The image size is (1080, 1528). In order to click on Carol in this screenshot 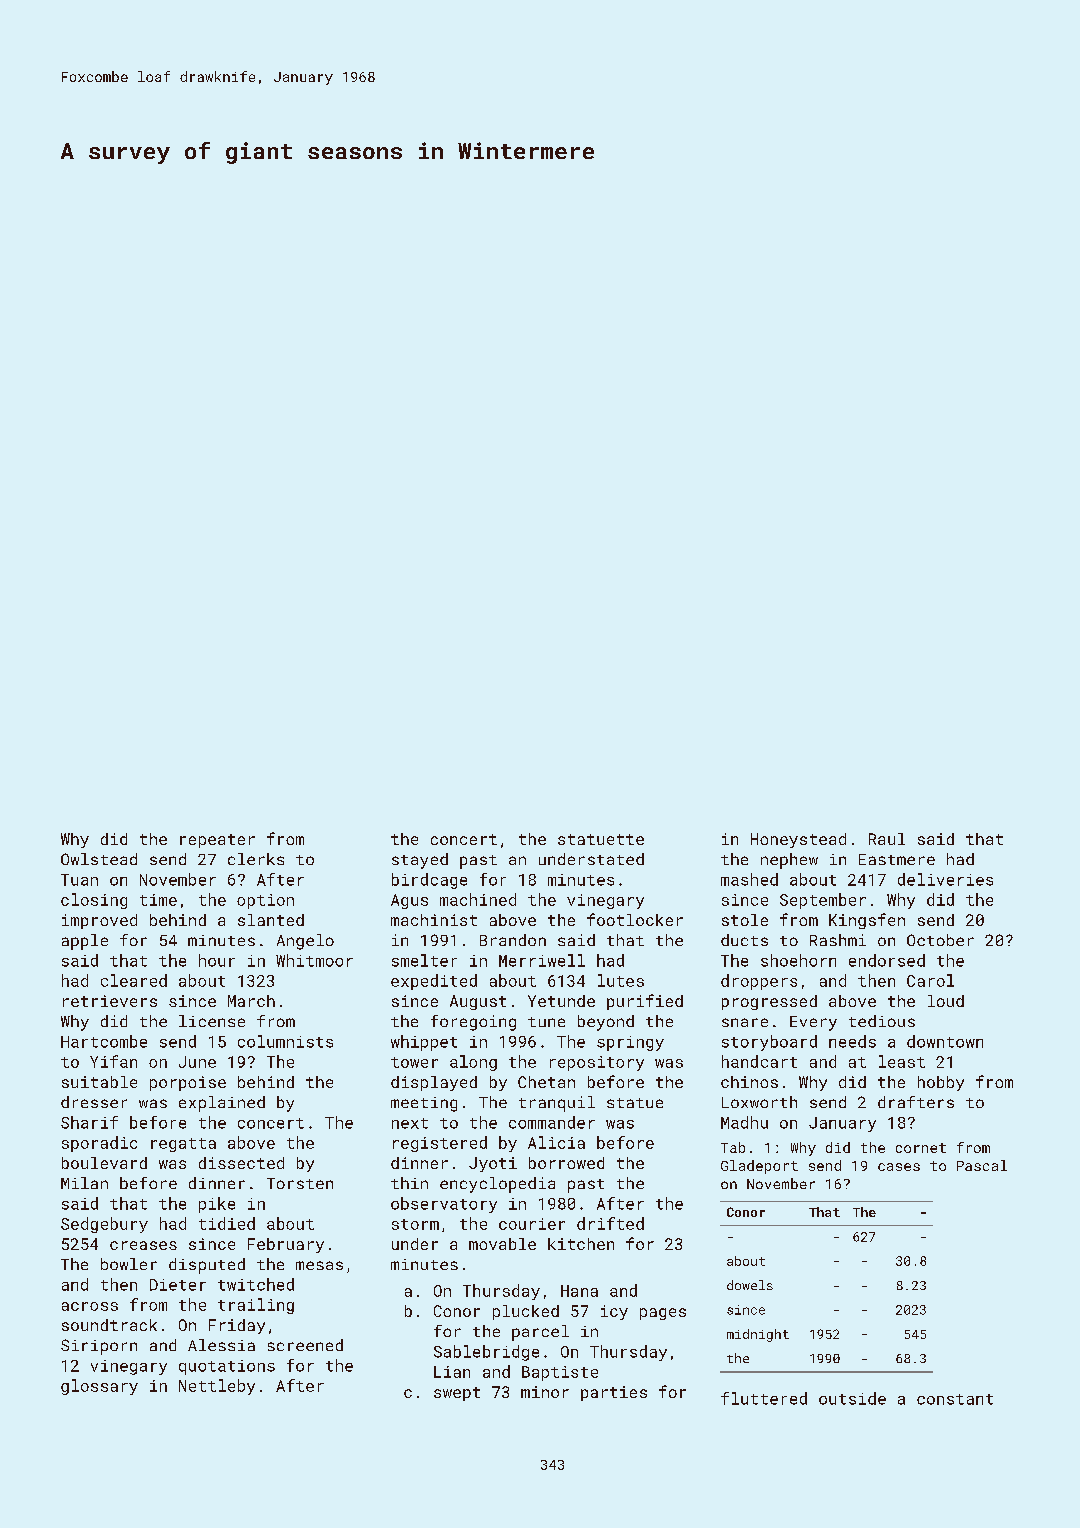, I will do `click(930, 980)`.
